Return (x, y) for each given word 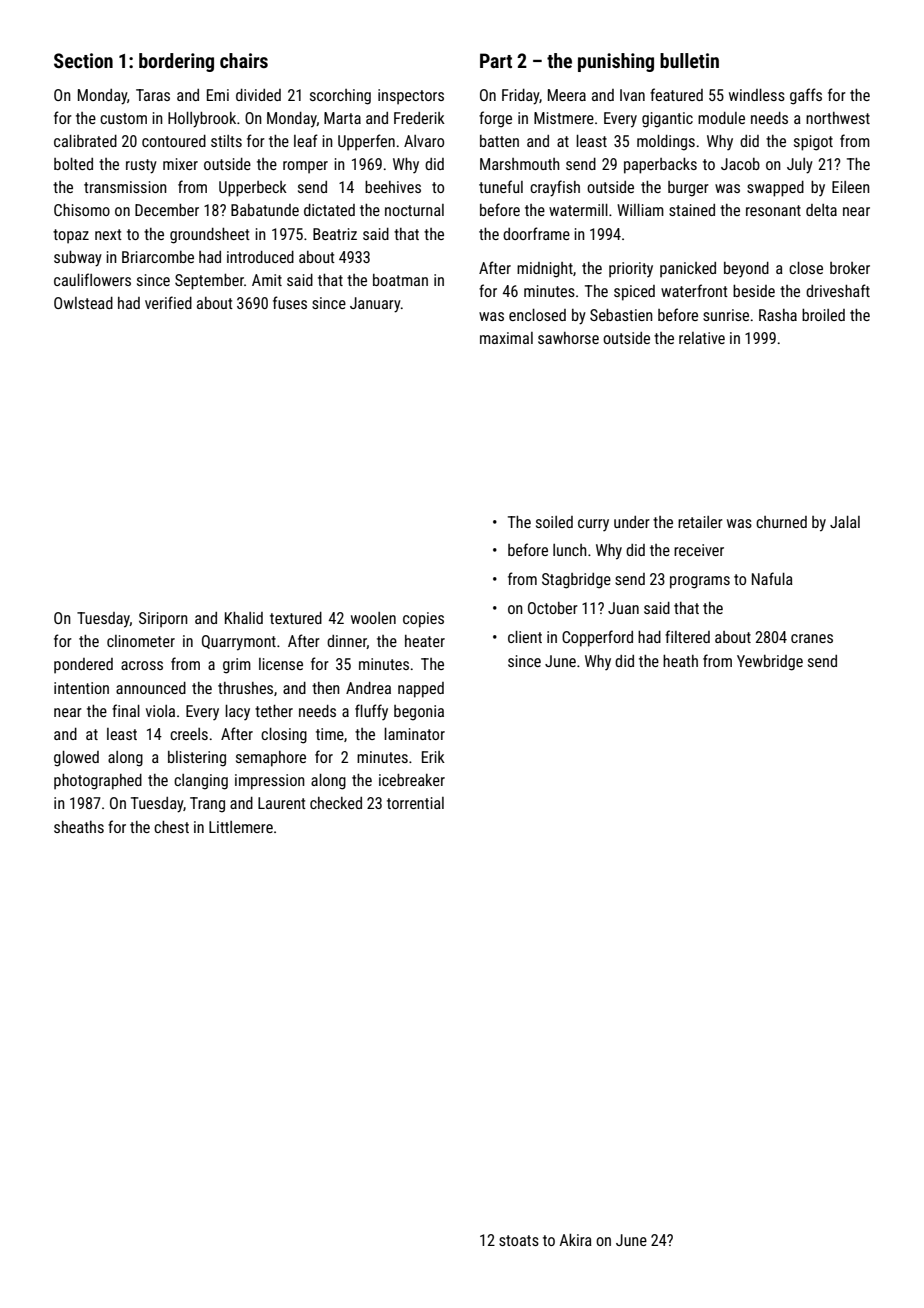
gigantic (667, 120)
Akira (575, 1240)
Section (83, 60)
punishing (616, 62)
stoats (519, 1240)
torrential (415, 803)
